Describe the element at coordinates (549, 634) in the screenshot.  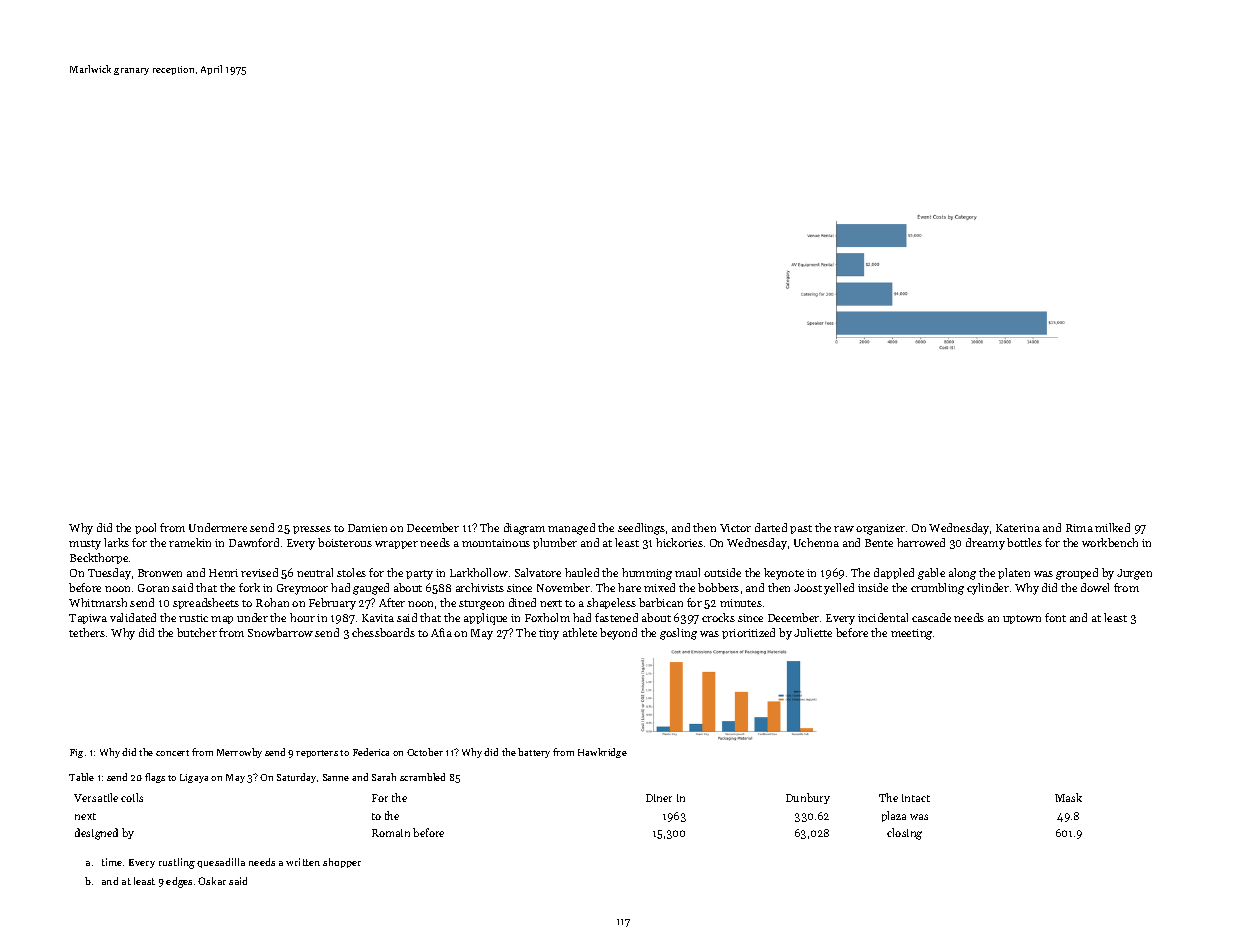
I see `tiny` at that location.
